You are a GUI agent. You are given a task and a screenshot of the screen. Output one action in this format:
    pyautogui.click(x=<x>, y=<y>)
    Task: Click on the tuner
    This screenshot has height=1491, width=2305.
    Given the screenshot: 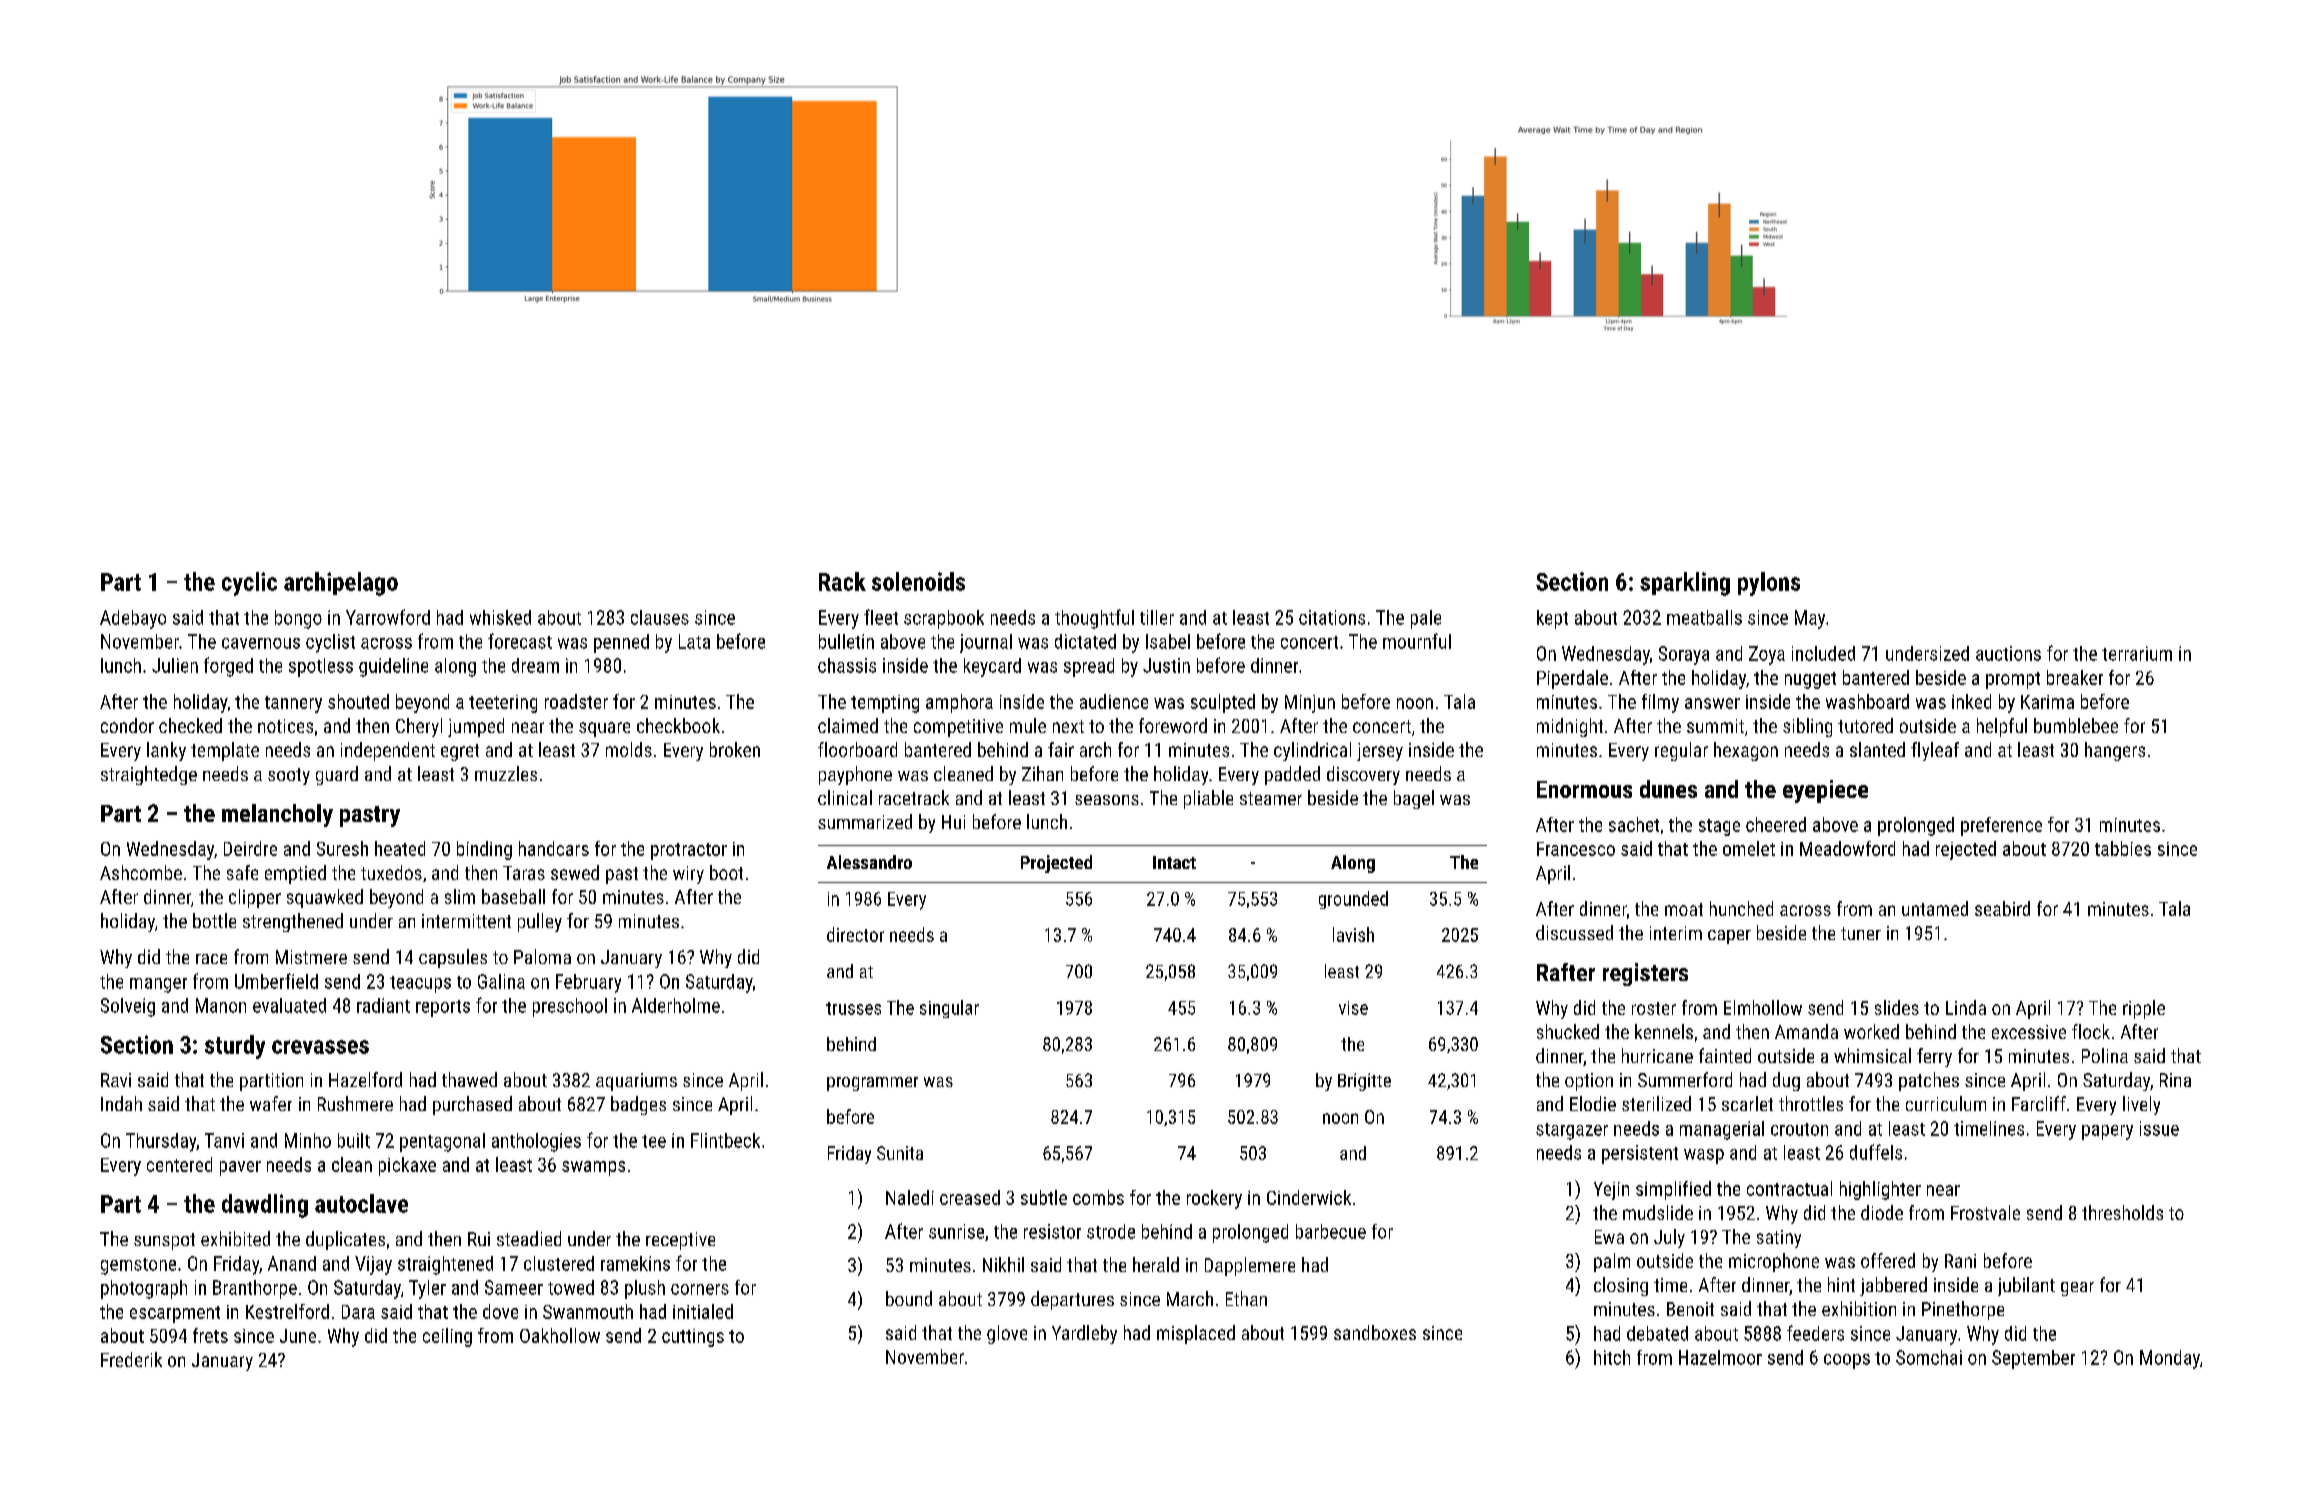 What is the action you would take?
    pyautogui.click(x=1861, y=933)
